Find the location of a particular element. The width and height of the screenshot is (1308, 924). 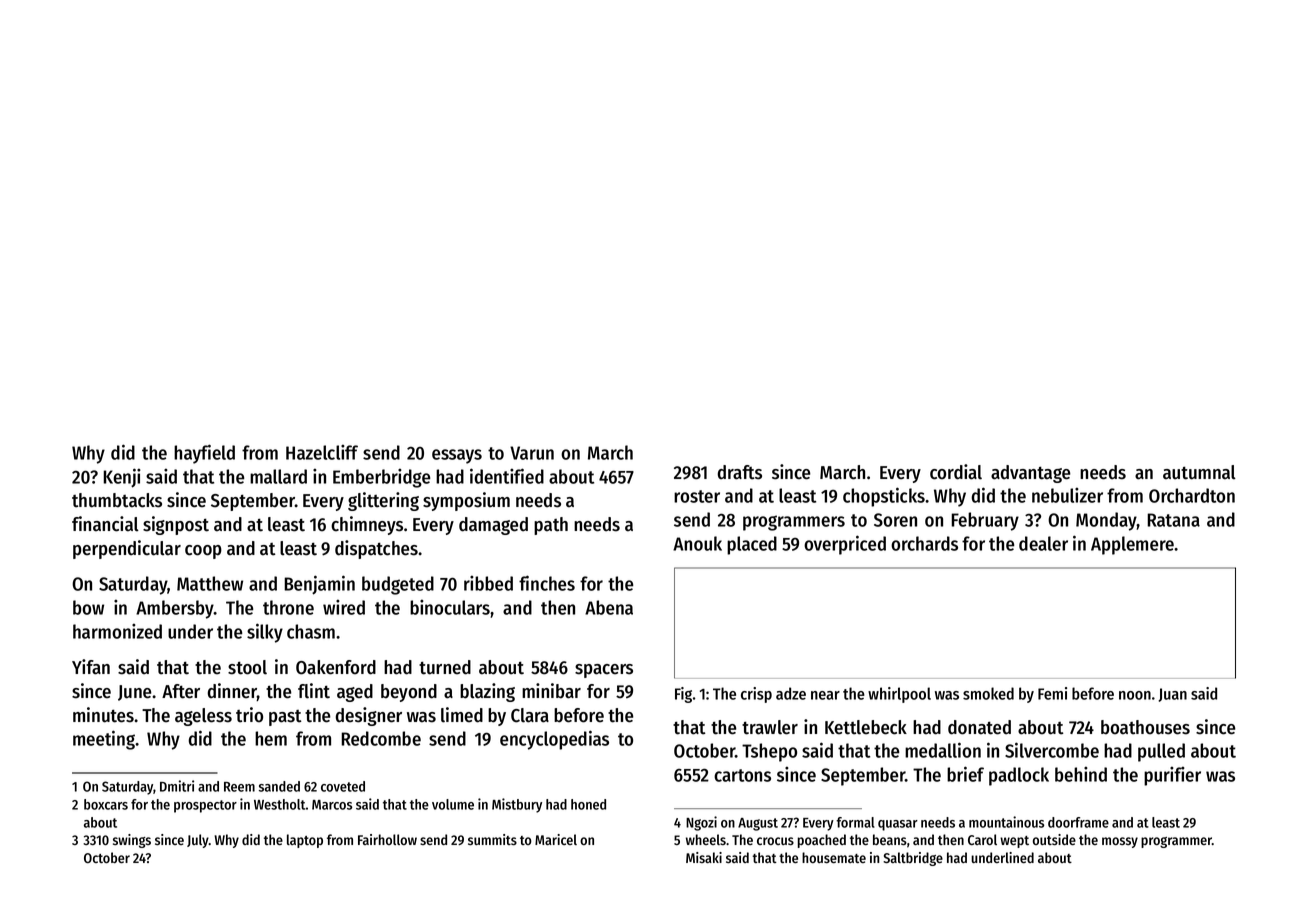

ageless is located at coordinates (203, 717).
